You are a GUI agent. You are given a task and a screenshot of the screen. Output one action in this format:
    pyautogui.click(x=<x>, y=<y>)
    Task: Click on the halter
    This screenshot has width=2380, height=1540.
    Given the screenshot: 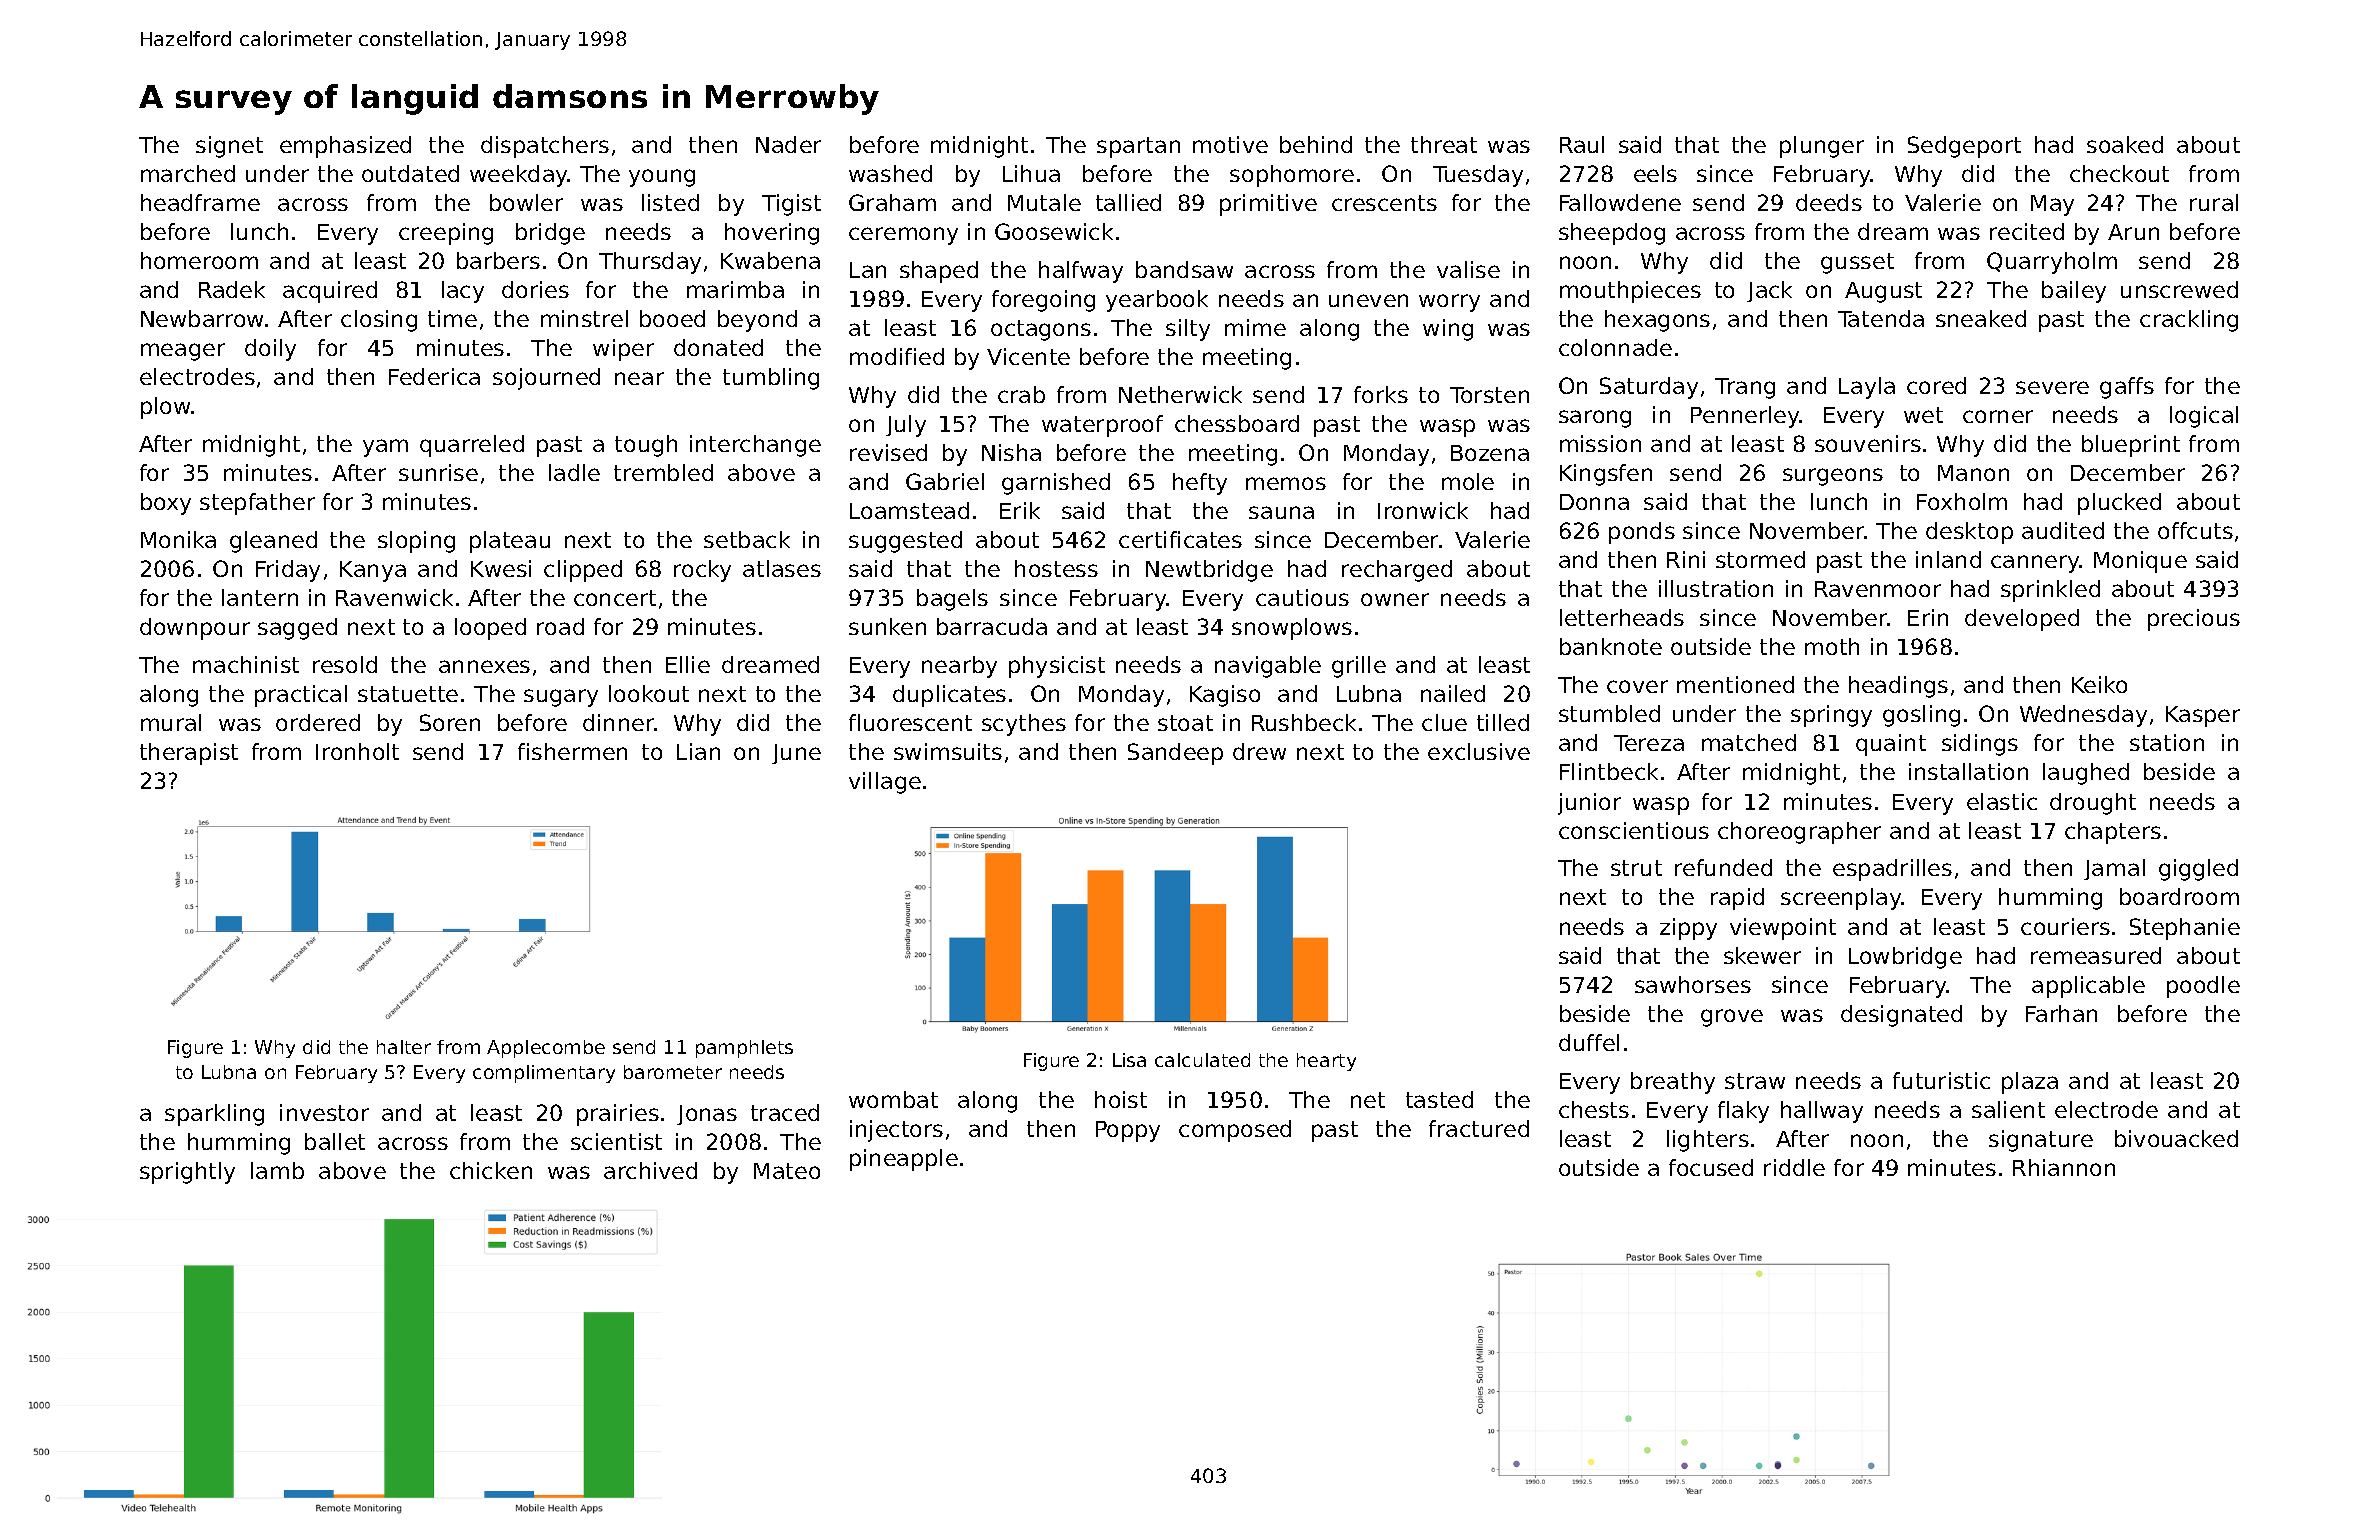 What is the action you would take?
    pyautogui.click(x=404, y=1047)
